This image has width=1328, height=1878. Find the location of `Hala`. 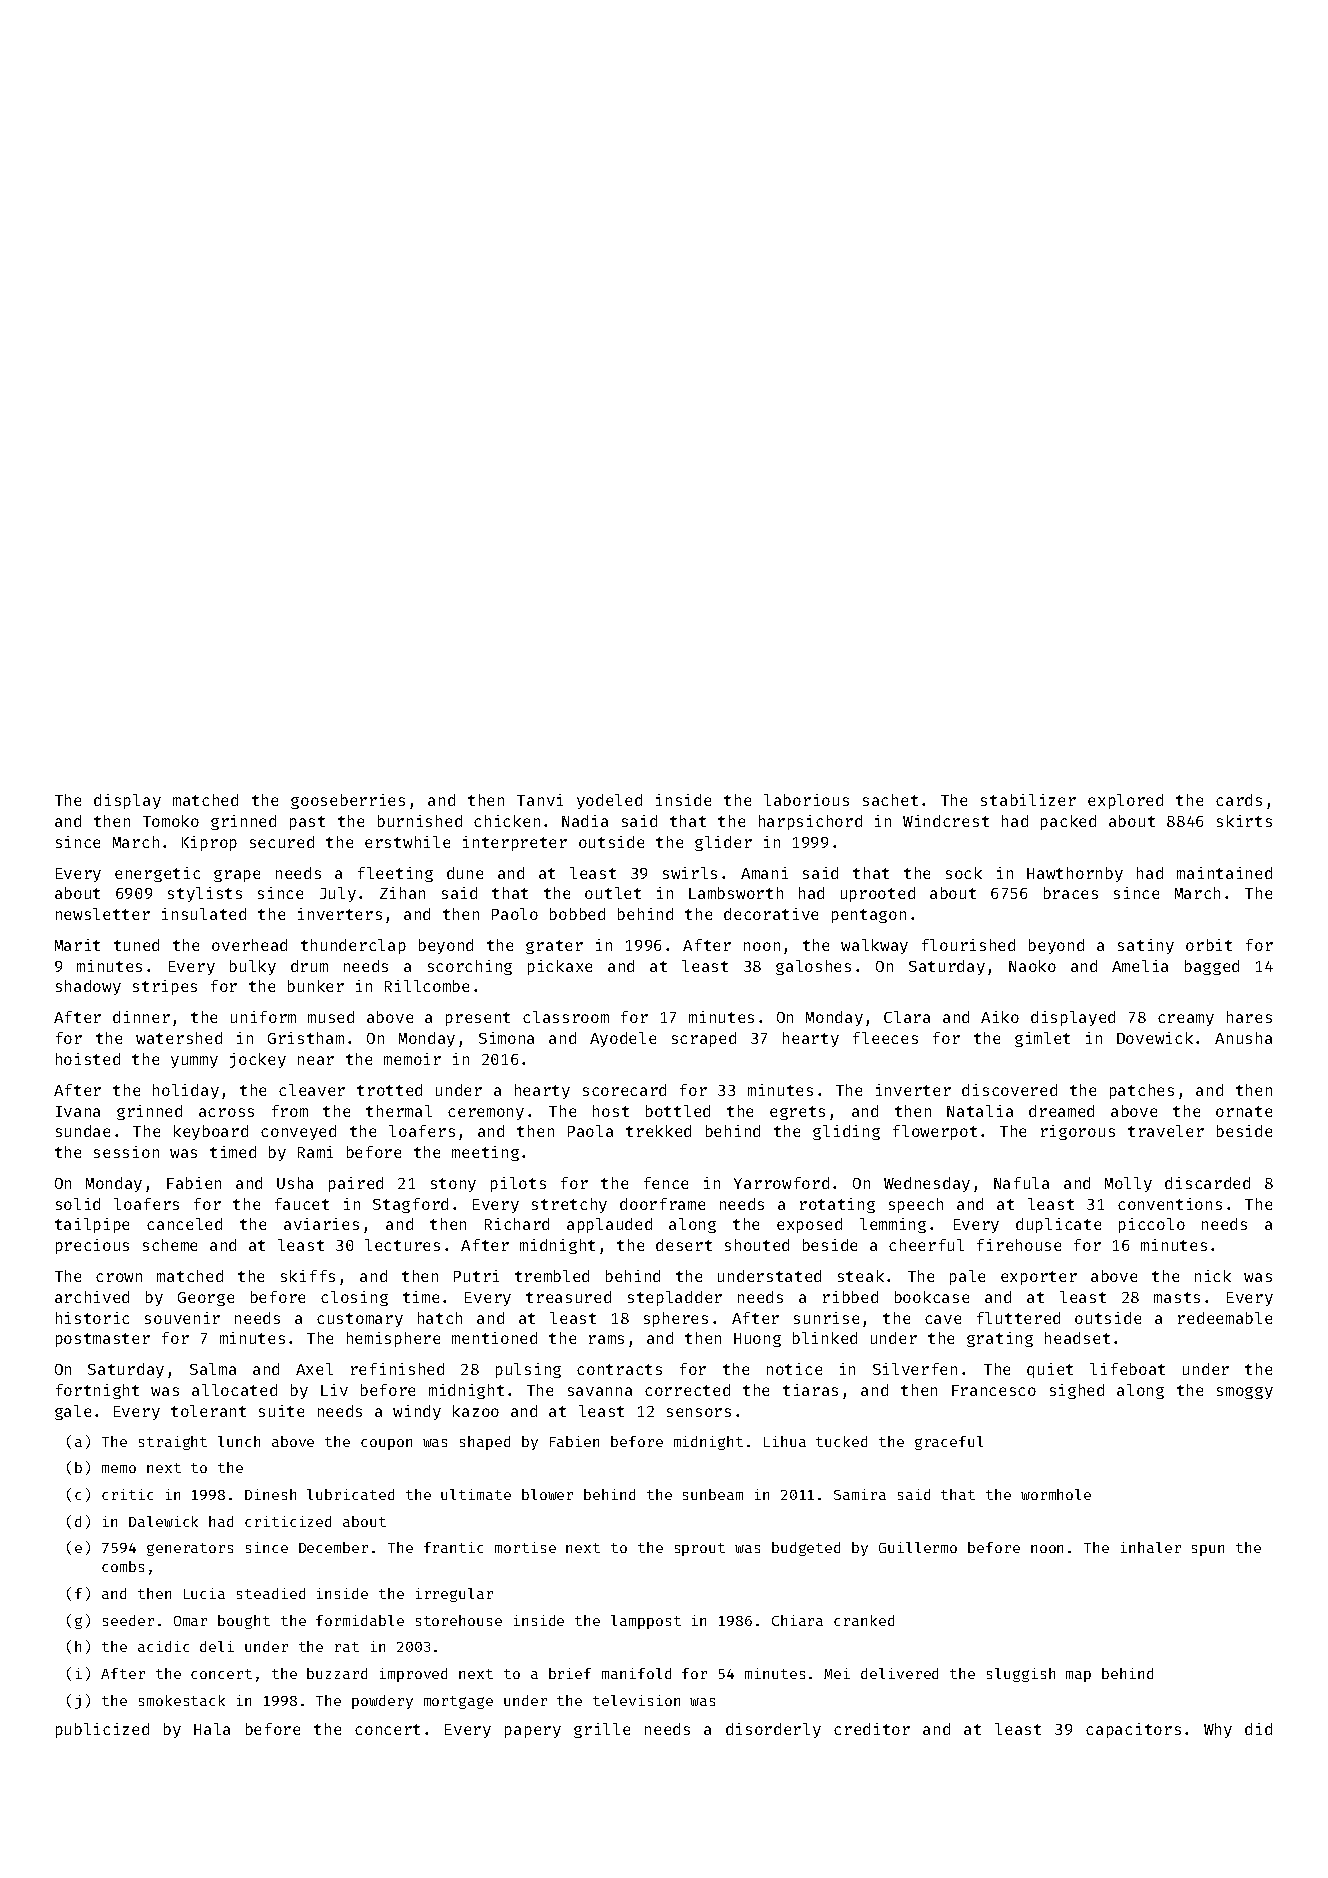

Hala is located at coordinates (212, 1729).
